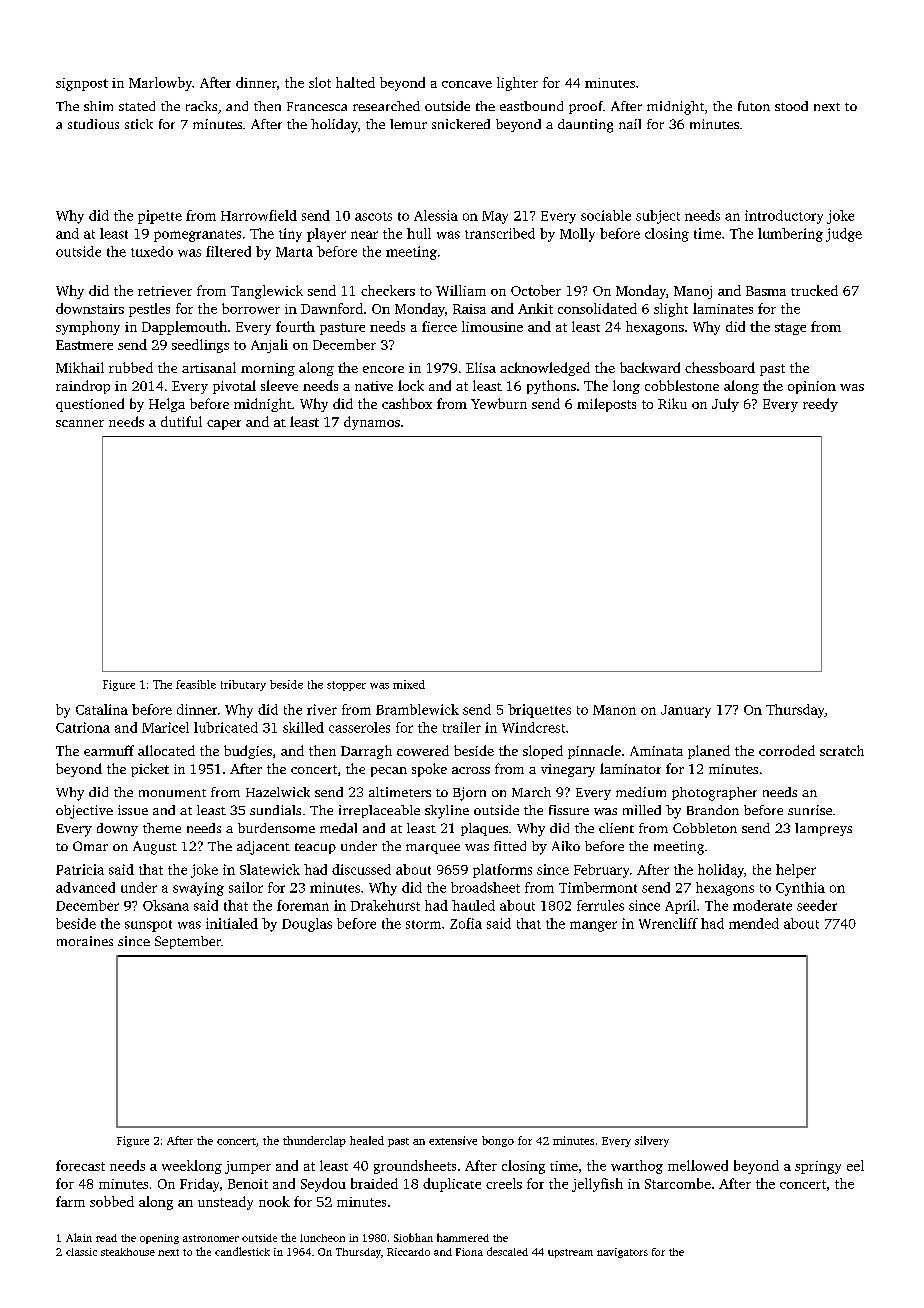 Image resolution: width=924 pixels, height=1308 pixels. Describe the element at coordinates (80, 423) in the screenshot. I see `scanner` at that location.
